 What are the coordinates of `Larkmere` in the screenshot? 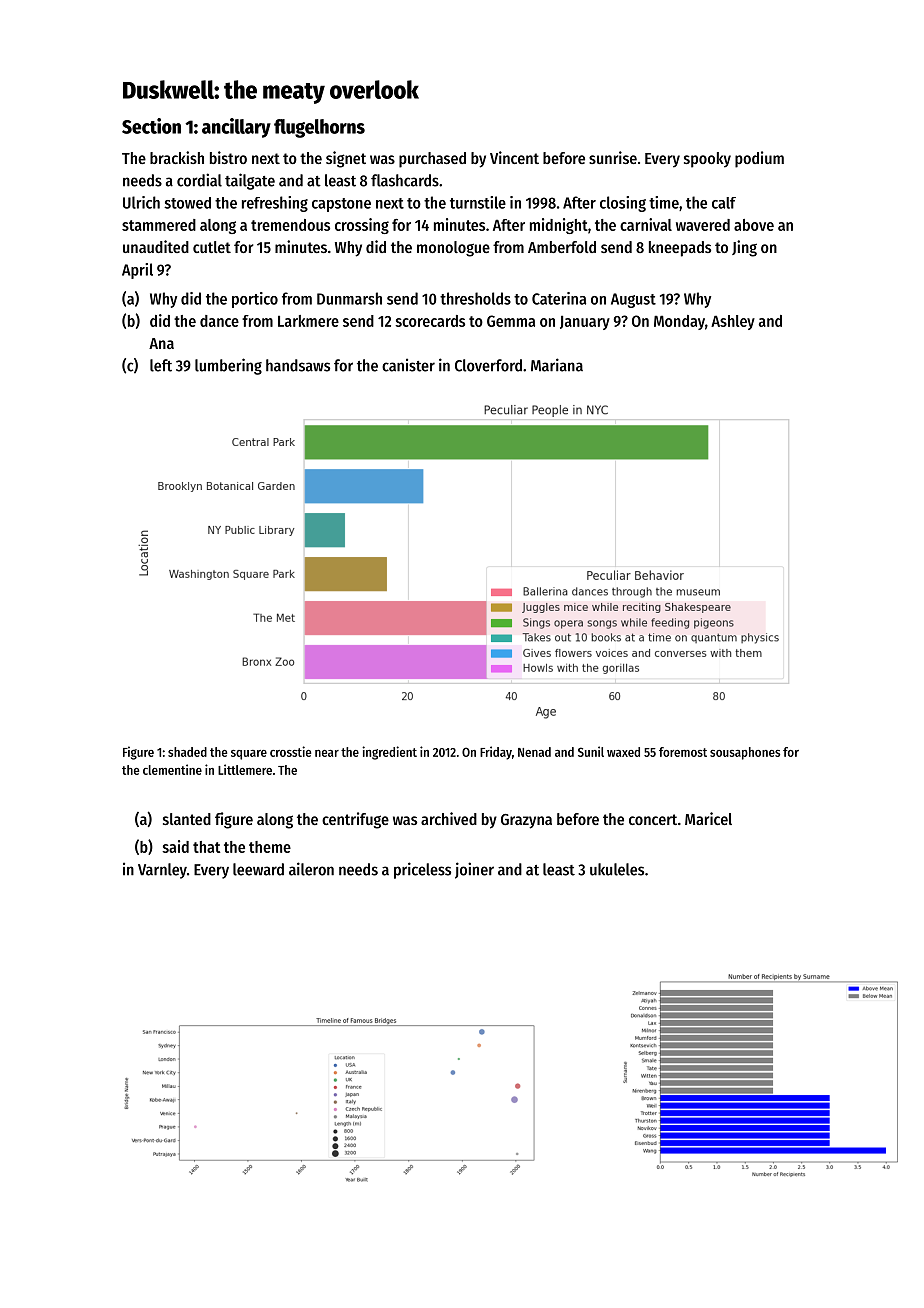 It's located at (308, 321).
